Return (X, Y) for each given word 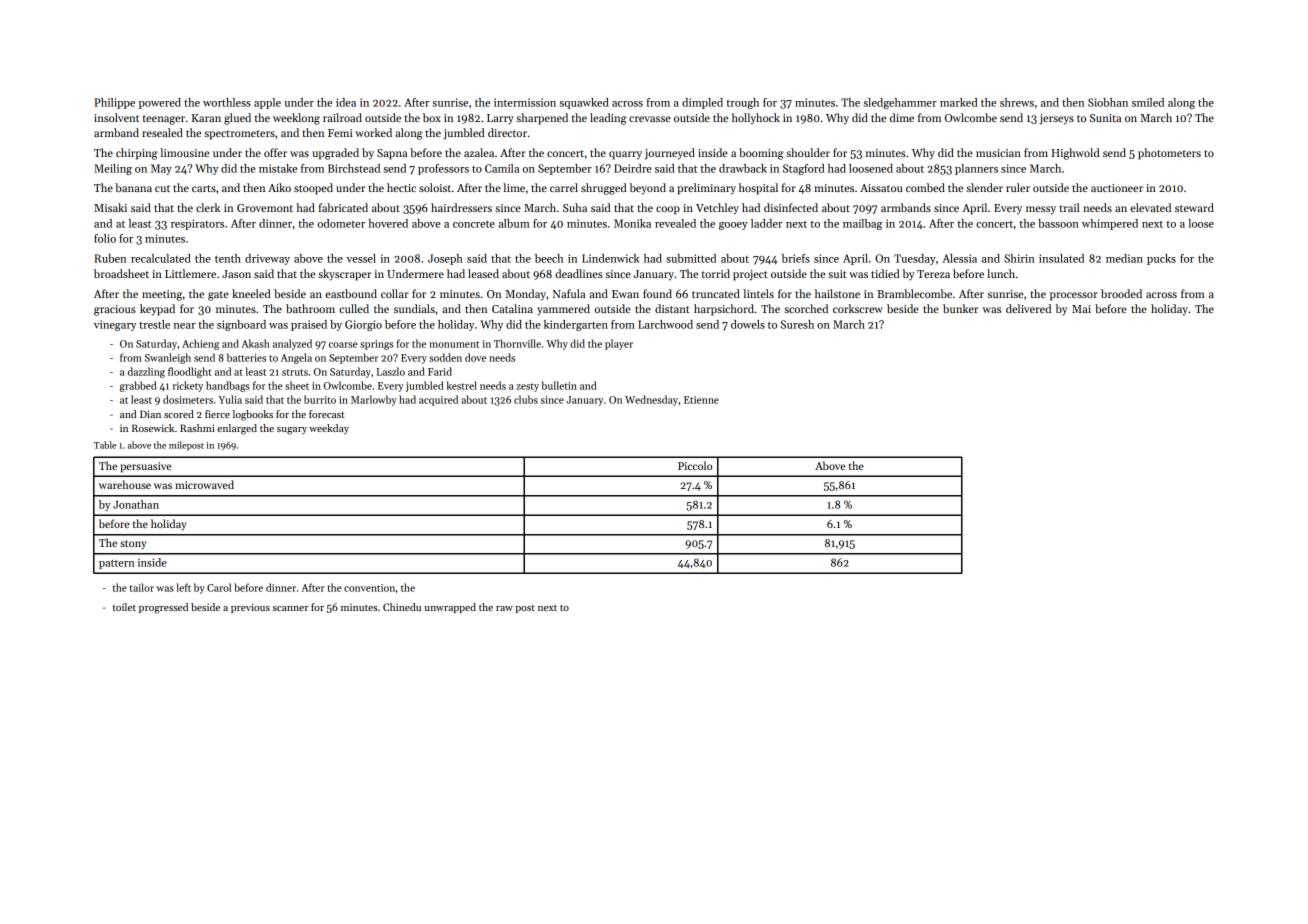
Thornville (517, 343)
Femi (340, 133)
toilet (124, 607)
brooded (1121, 293)
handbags (228, 386)
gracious (115, 310)
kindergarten (576, 325)
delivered (1028, 308)
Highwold (1076, 154)
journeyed (670, 154)
